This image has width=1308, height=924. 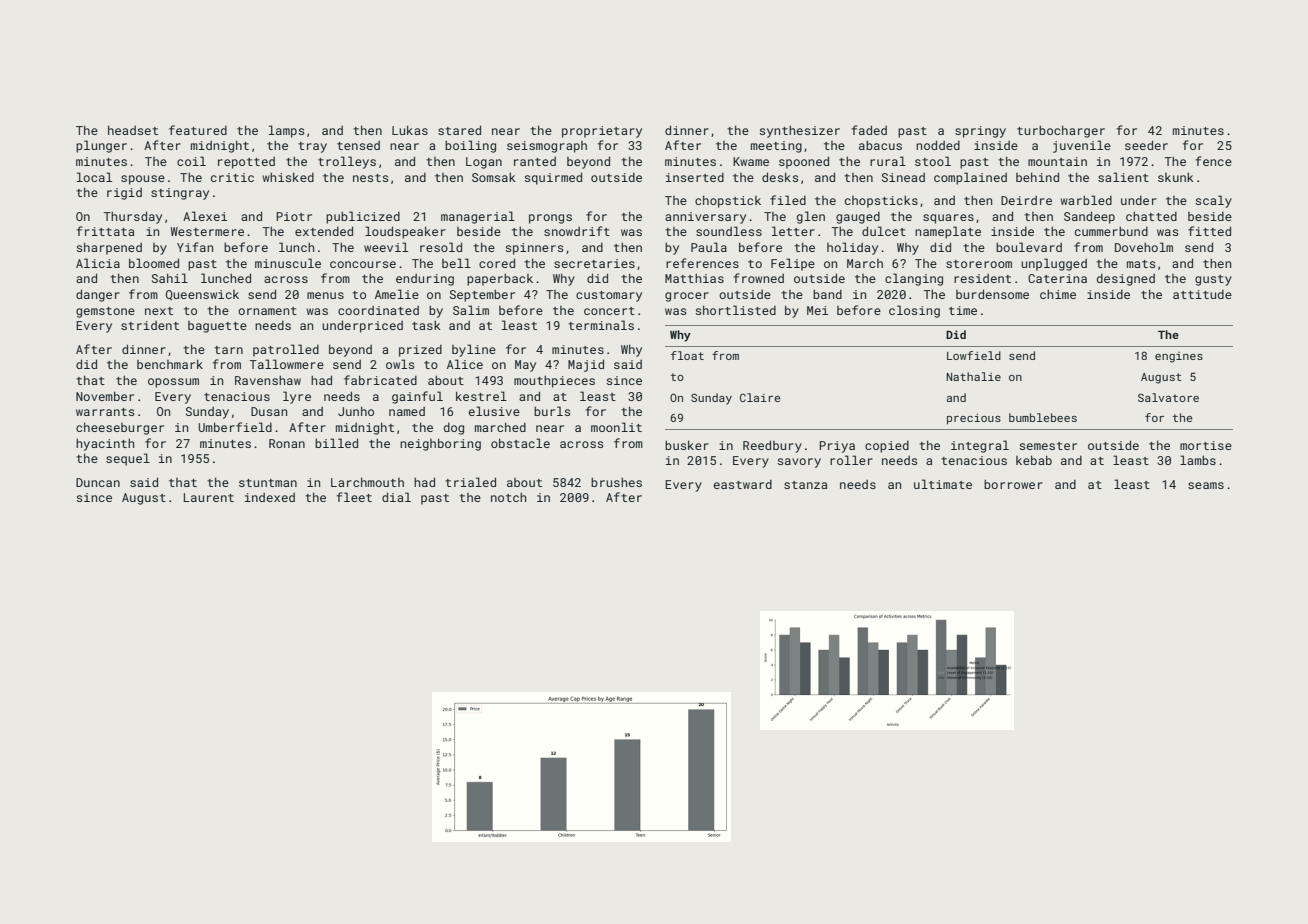 I want to click on bloomed, so click(x=154, y=263).
